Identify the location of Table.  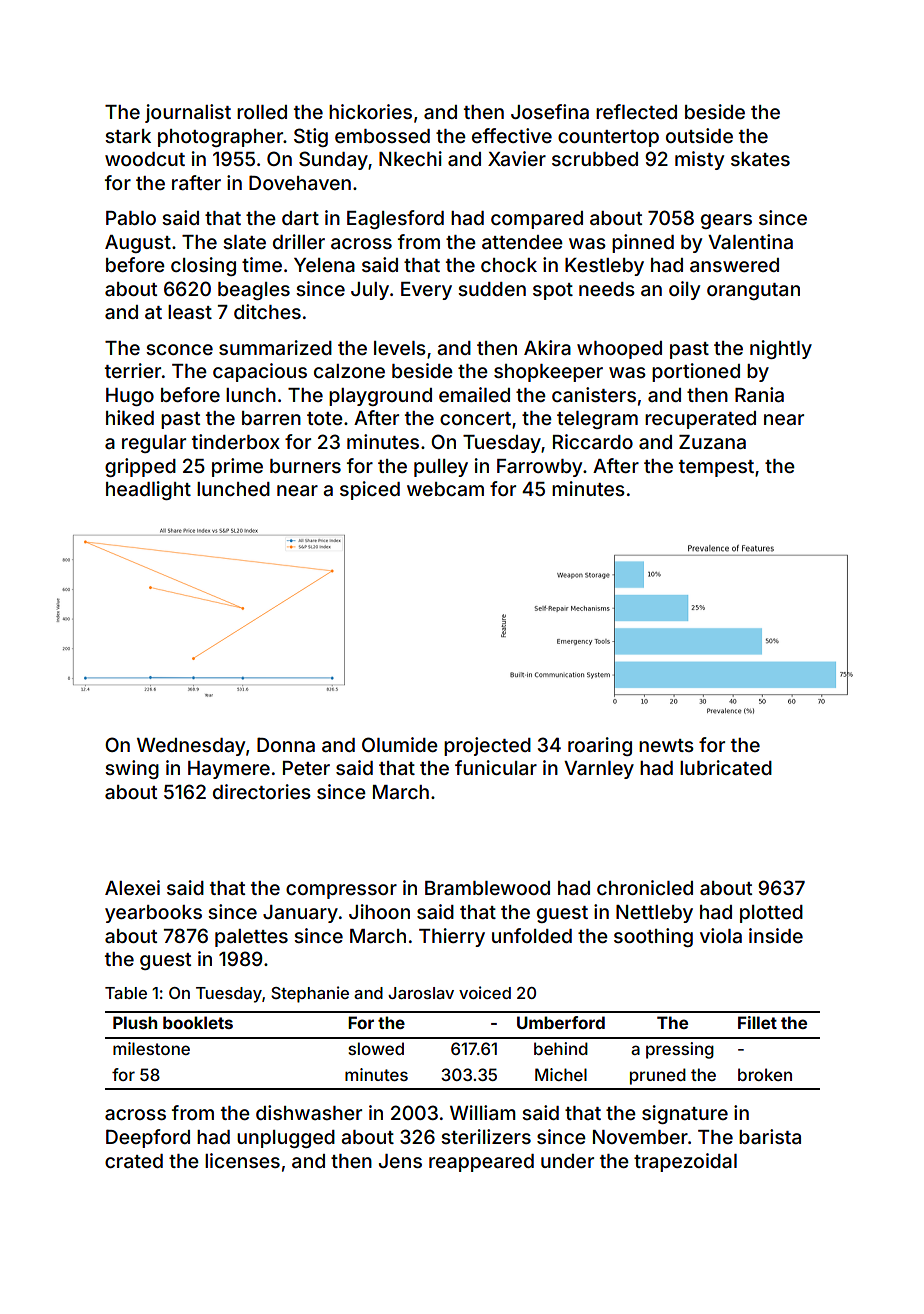
(126, 993).
